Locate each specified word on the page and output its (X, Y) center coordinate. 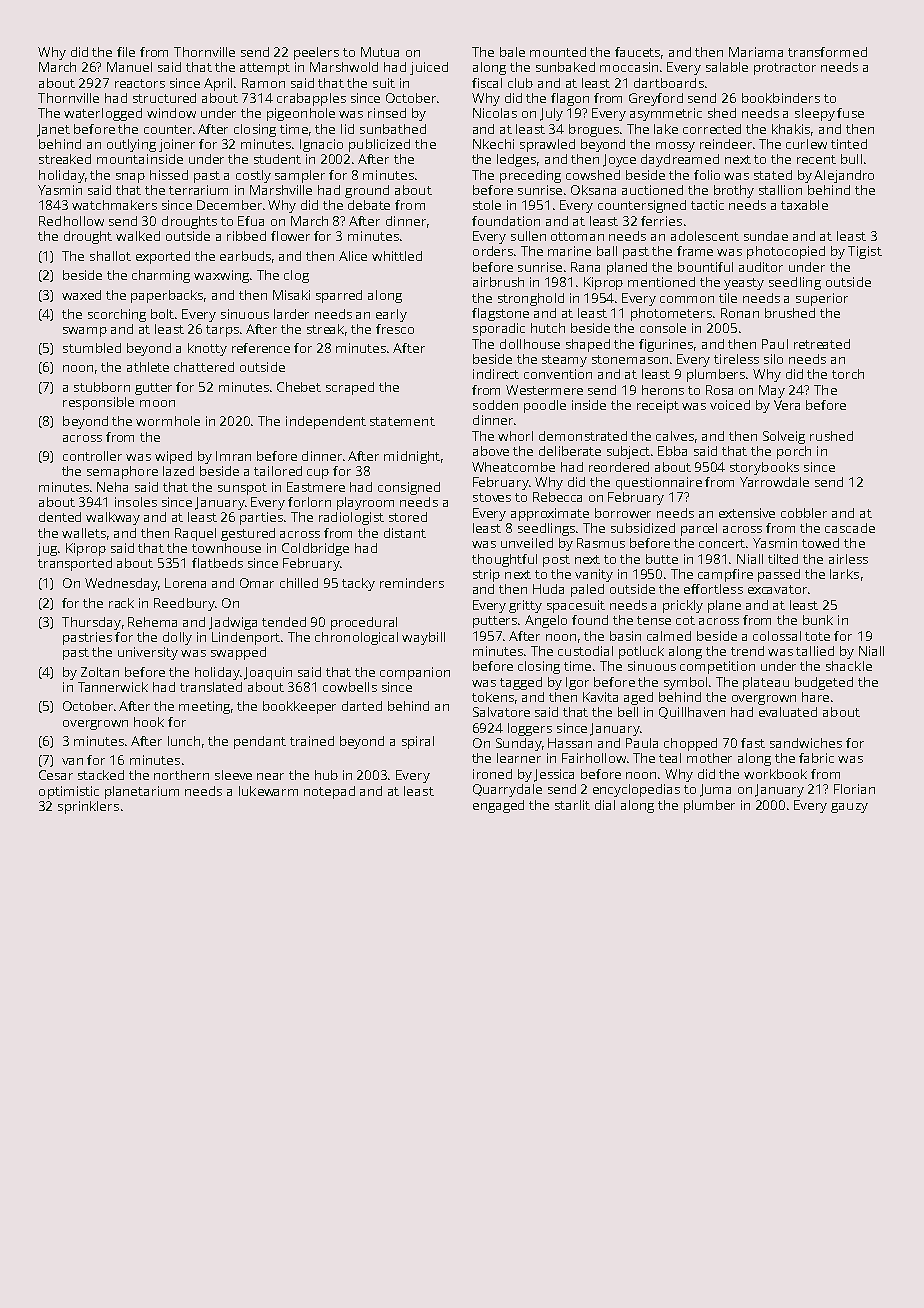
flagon (570, 99)
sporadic (499, 329)
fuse (850, 113)
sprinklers (88, 807)
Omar (257, 583)
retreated (822, 344)
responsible (98, 403)
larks (844, 574)
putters (495, 622)
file (126, 52)
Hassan (570, 743)
